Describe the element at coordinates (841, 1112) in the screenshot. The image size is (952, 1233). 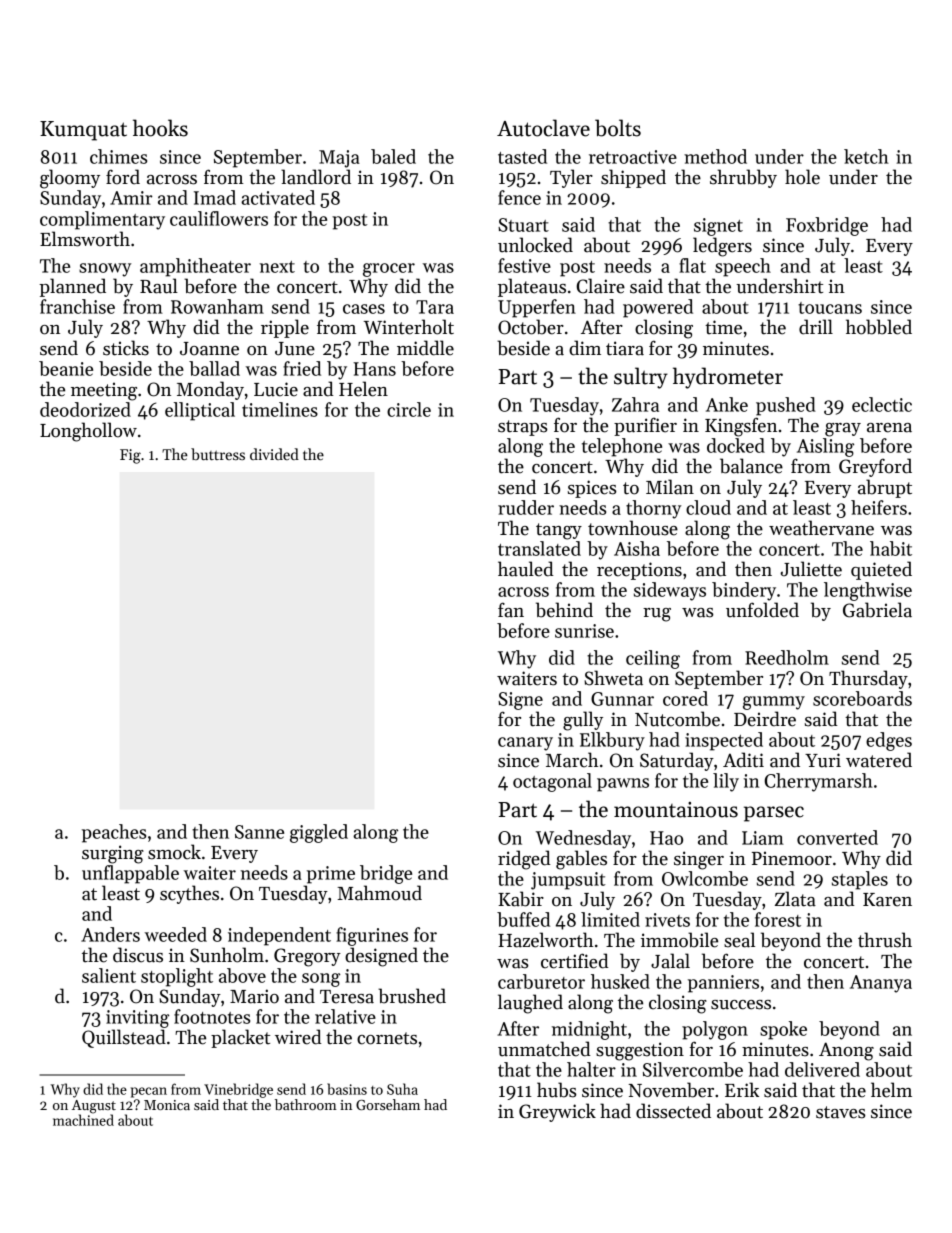
I see `staves` at that location.
